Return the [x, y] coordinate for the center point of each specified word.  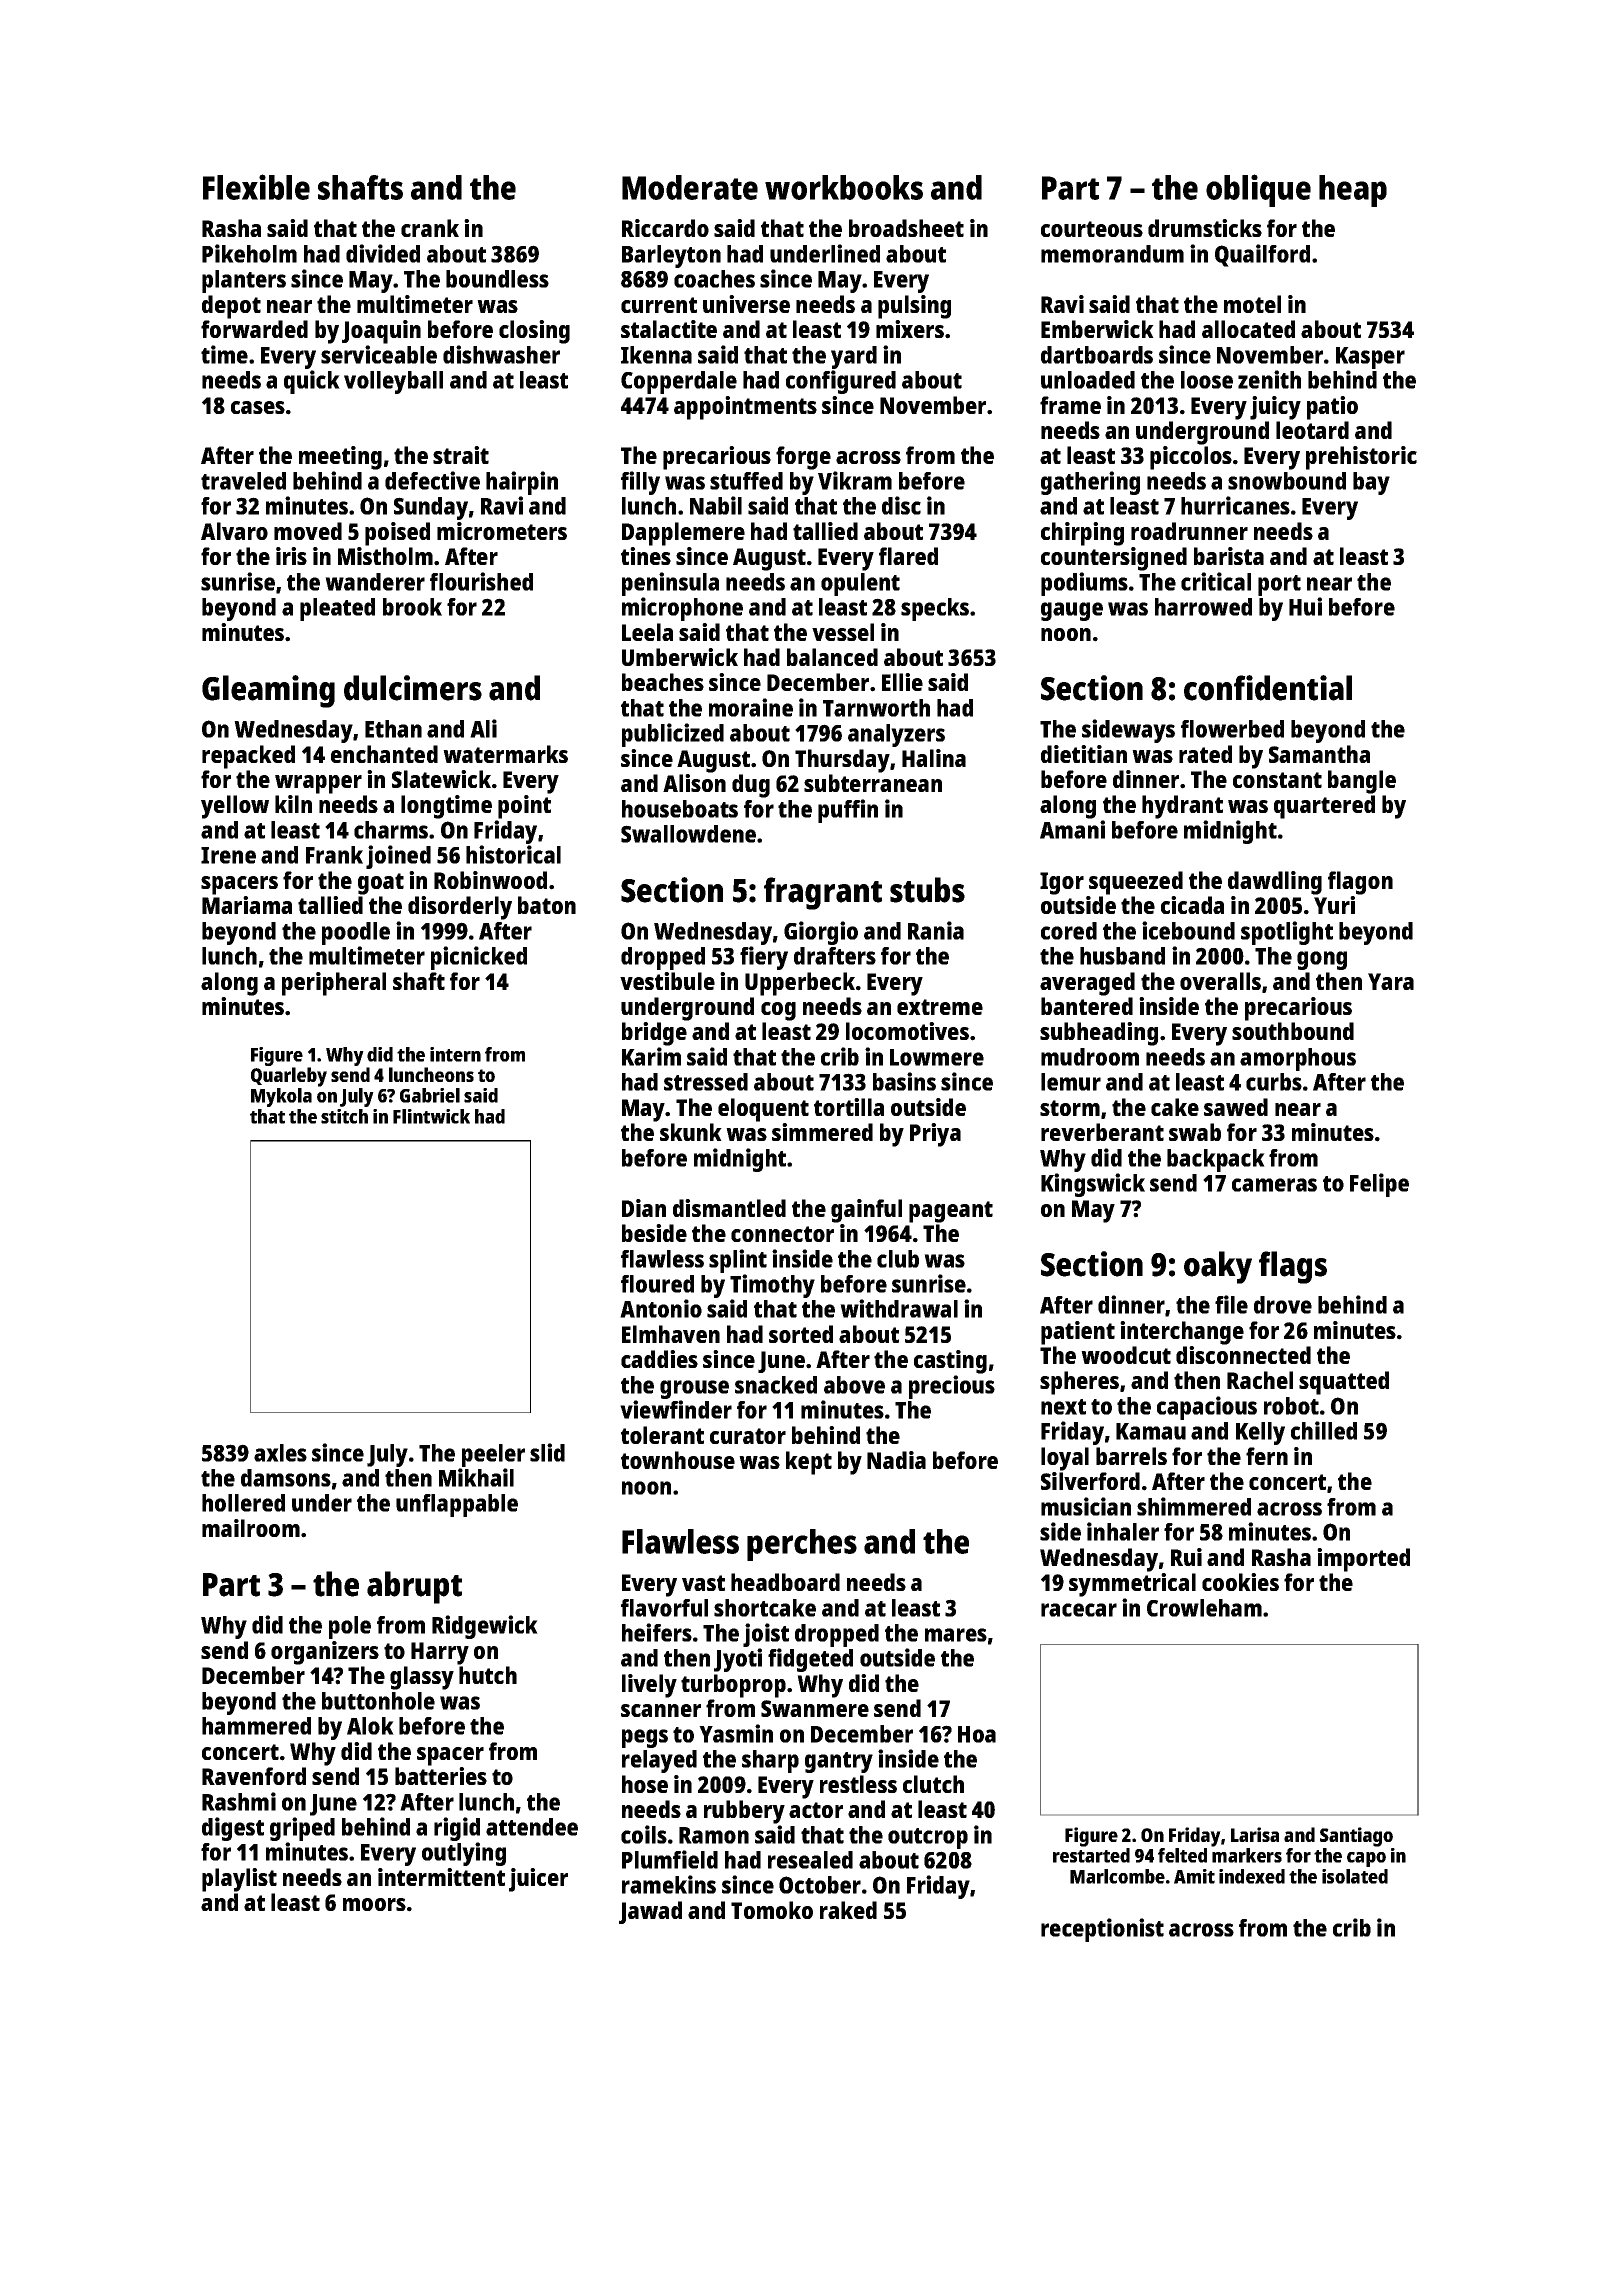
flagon [1360, 883]
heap [1353, 191]
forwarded [254, 329]
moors [374, 1904]
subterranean [873, 783]
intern [455, 1054]
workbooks [844, 187]
